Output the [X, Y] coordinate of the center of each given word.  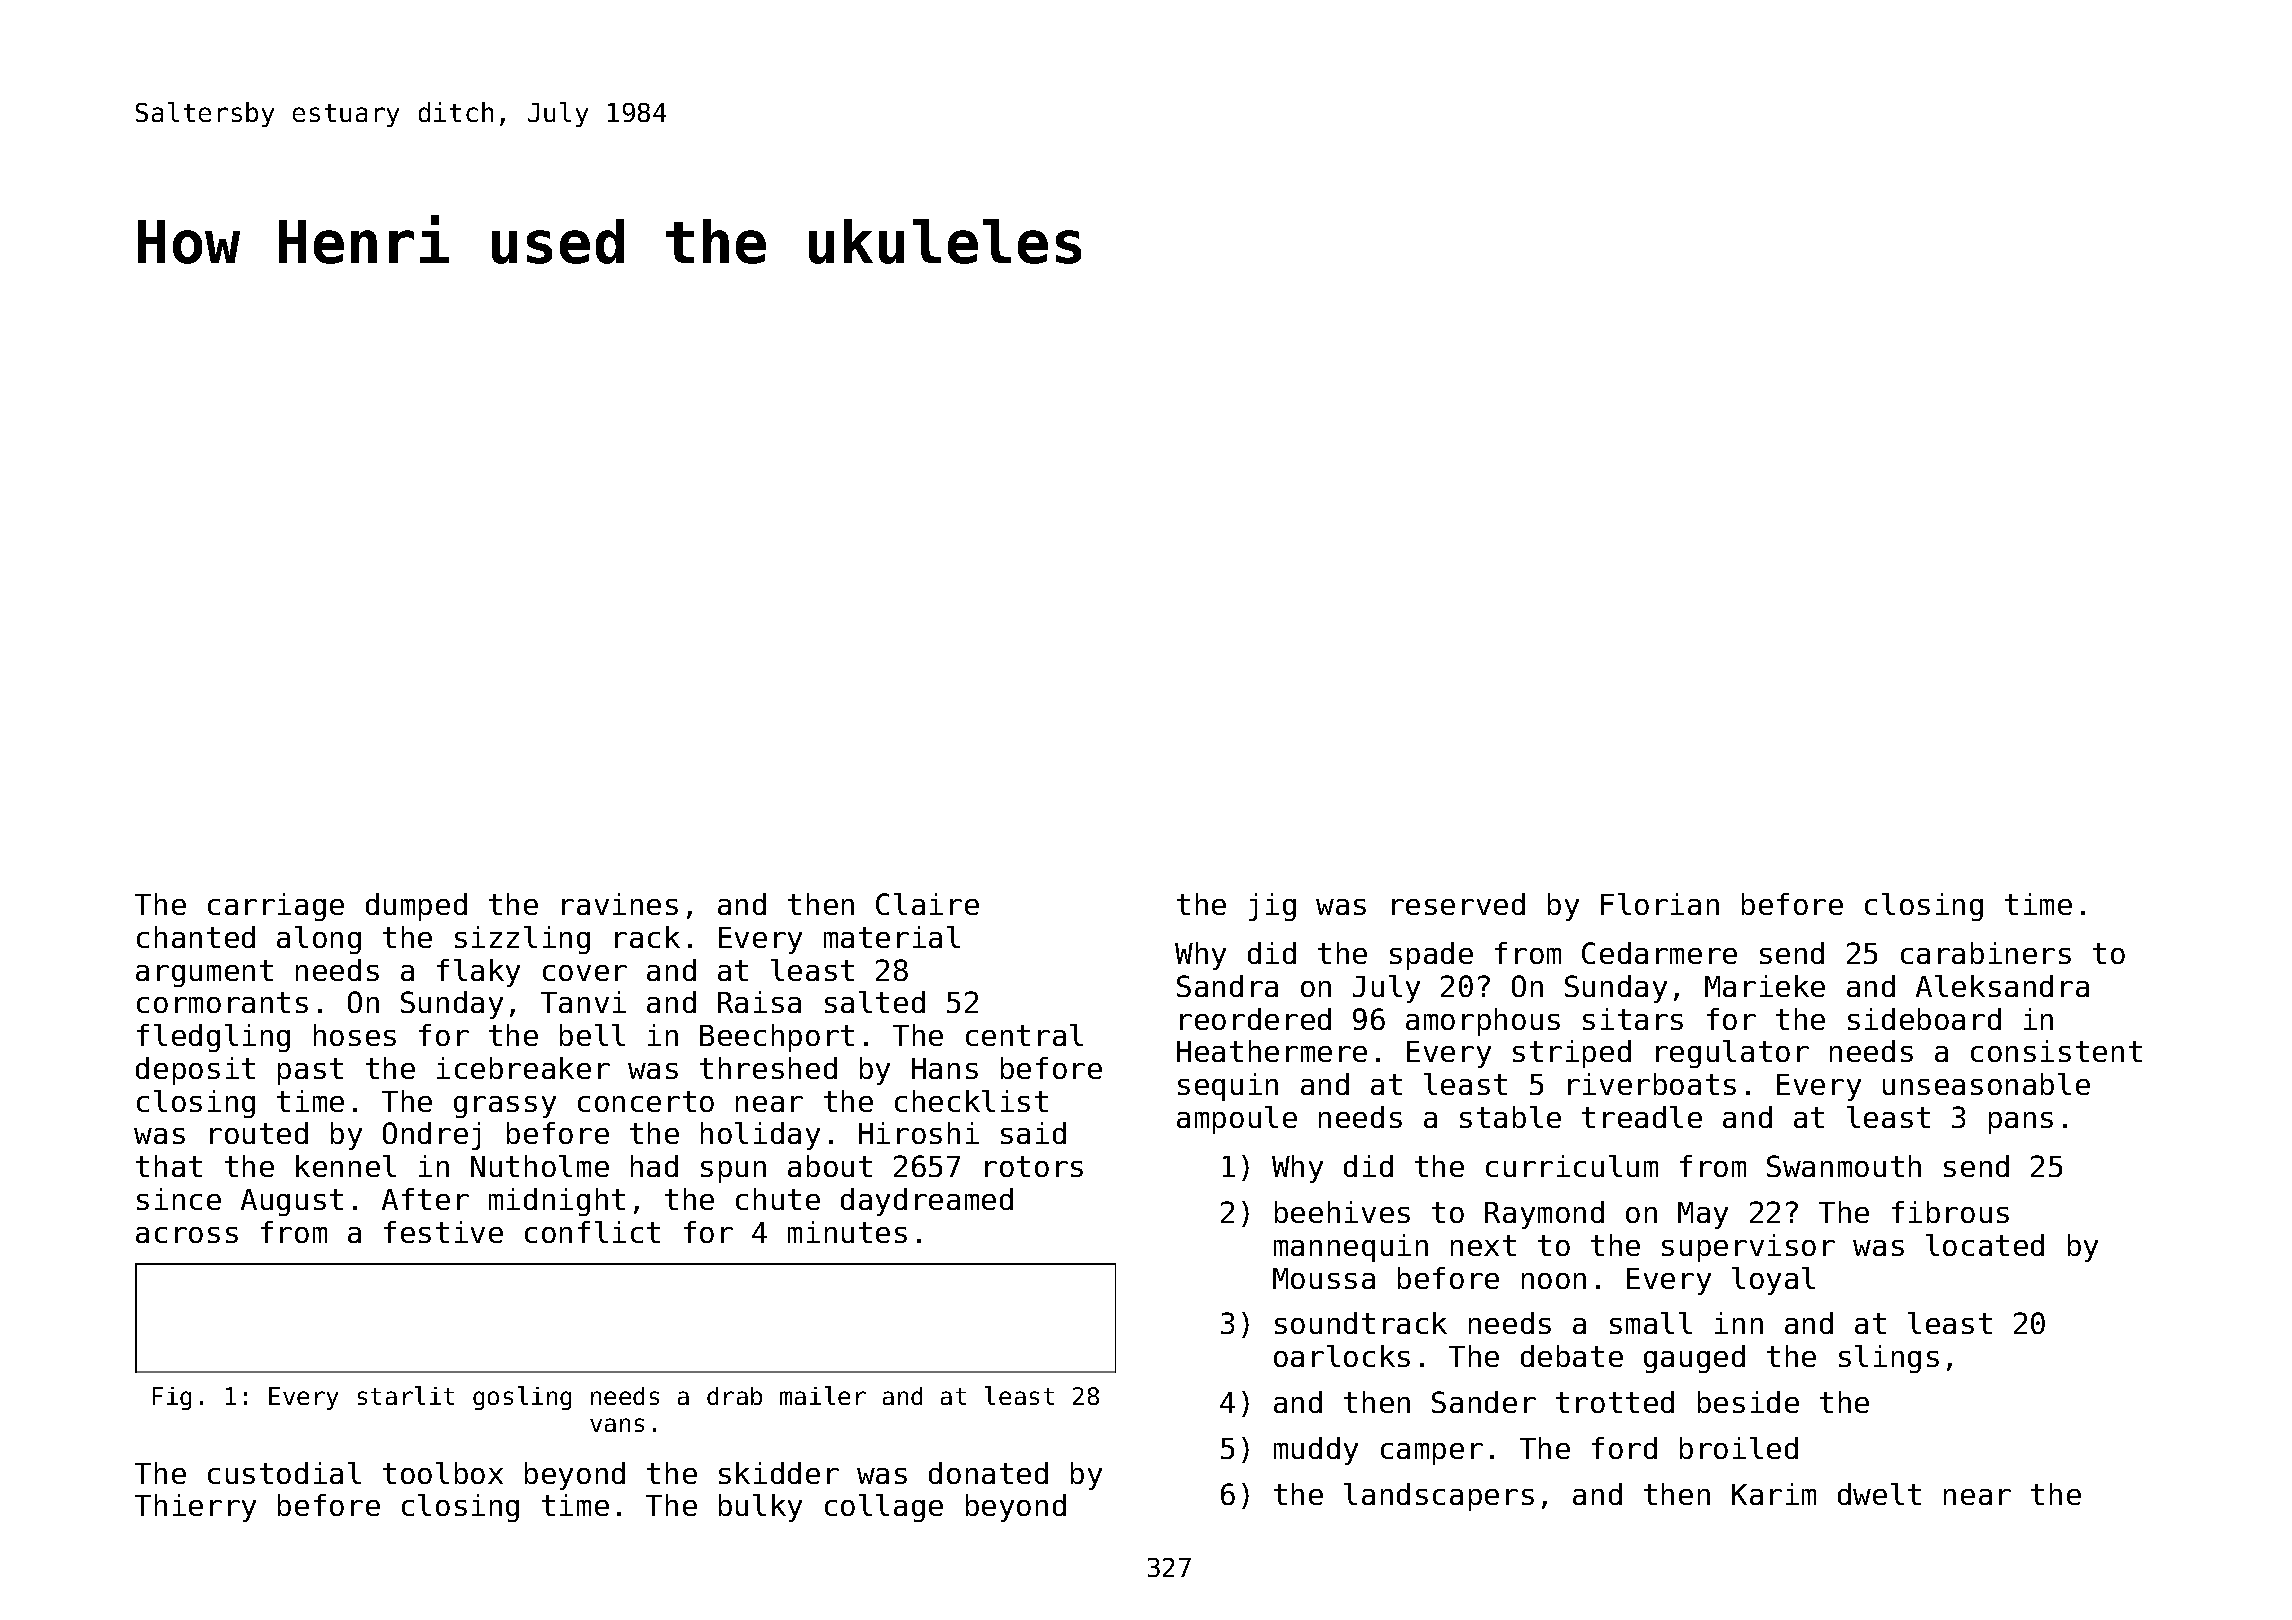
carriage [276, 907]
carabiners [1986, 953]
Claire [927, 904]
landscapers [1439, 1497]
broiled [1739, 1448]
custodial [284, 1473]
